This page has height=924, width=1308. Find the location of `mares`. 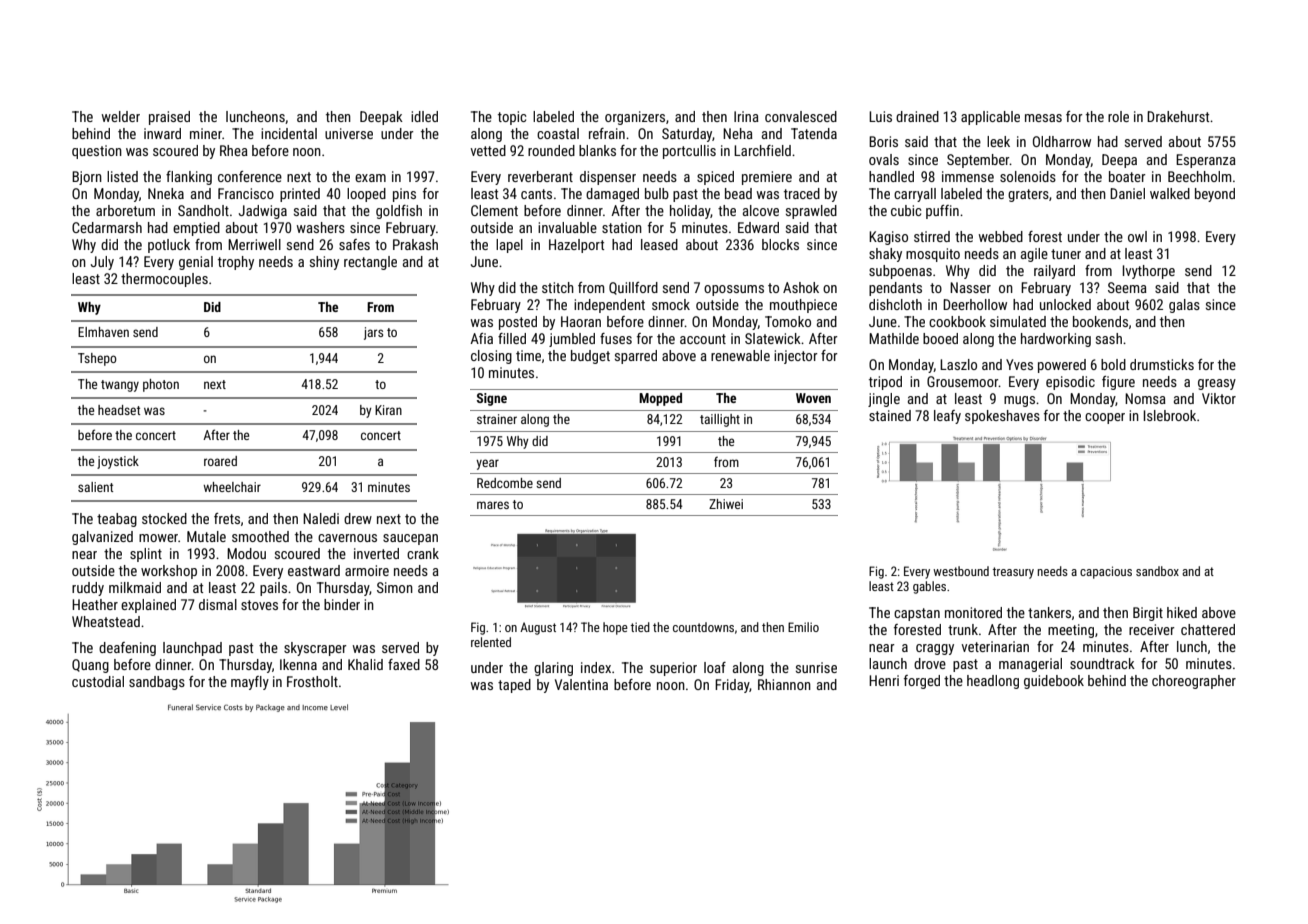

mares is located at coordinates (493, 505).
